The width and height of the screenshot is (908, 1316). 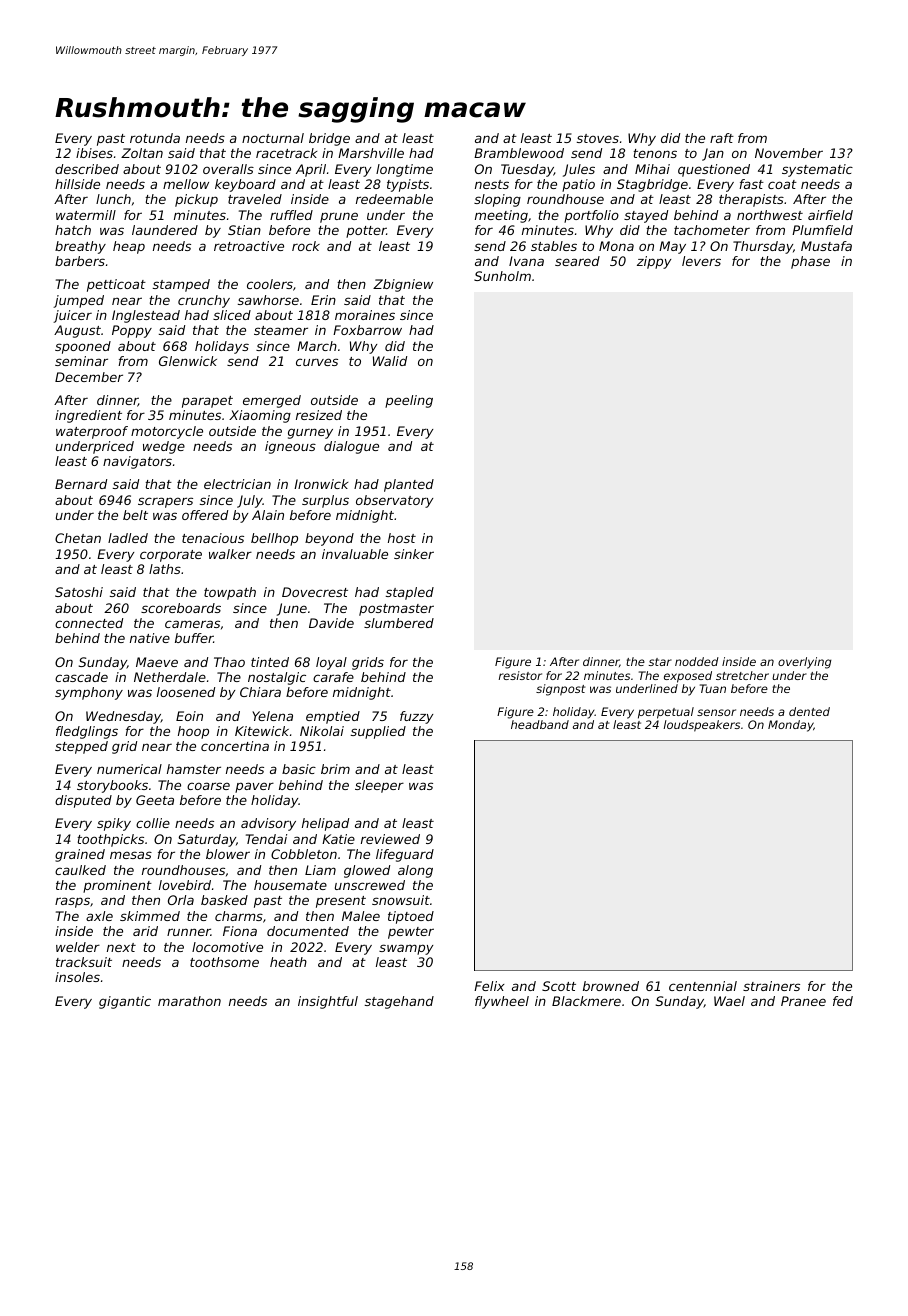 I want to click on marathon, so click(x=189, y=1001).
